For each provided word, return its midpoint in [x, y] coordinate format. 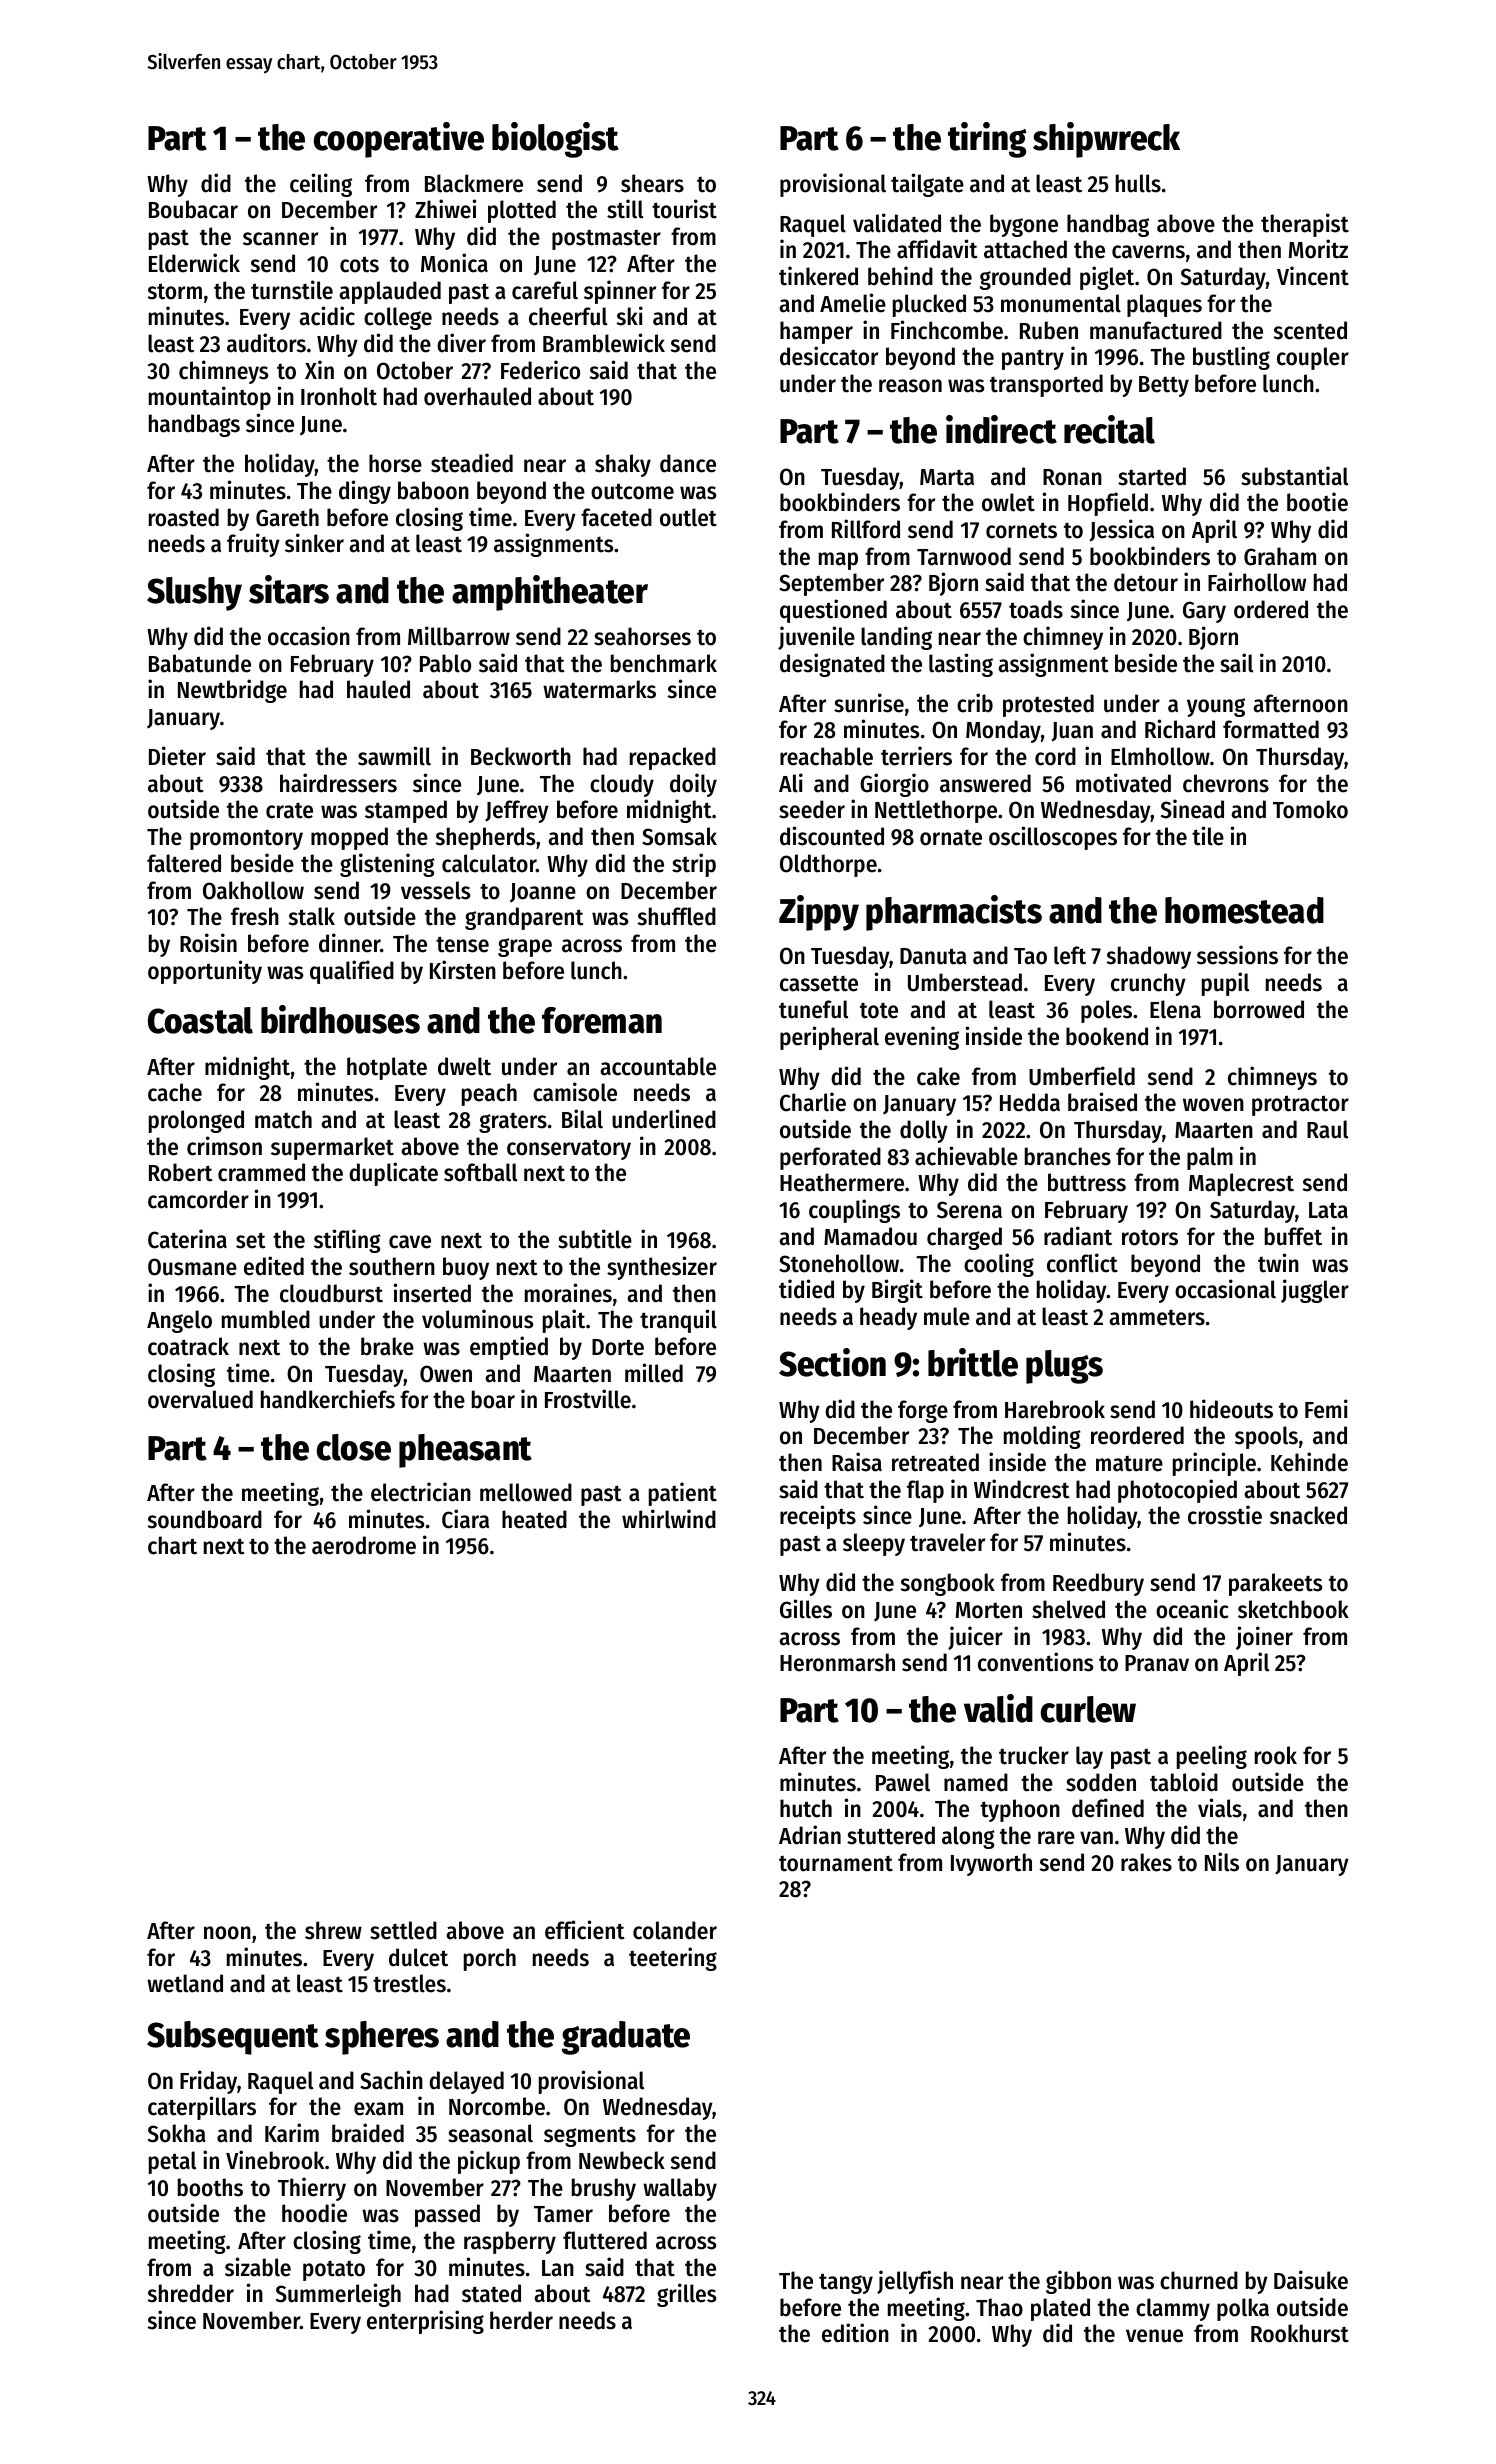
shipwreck [1106, 140]
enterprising [425, 2322]
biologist [555, 140]
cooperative [399, 140]
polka [1243, 2309]
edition [855, 2333]
